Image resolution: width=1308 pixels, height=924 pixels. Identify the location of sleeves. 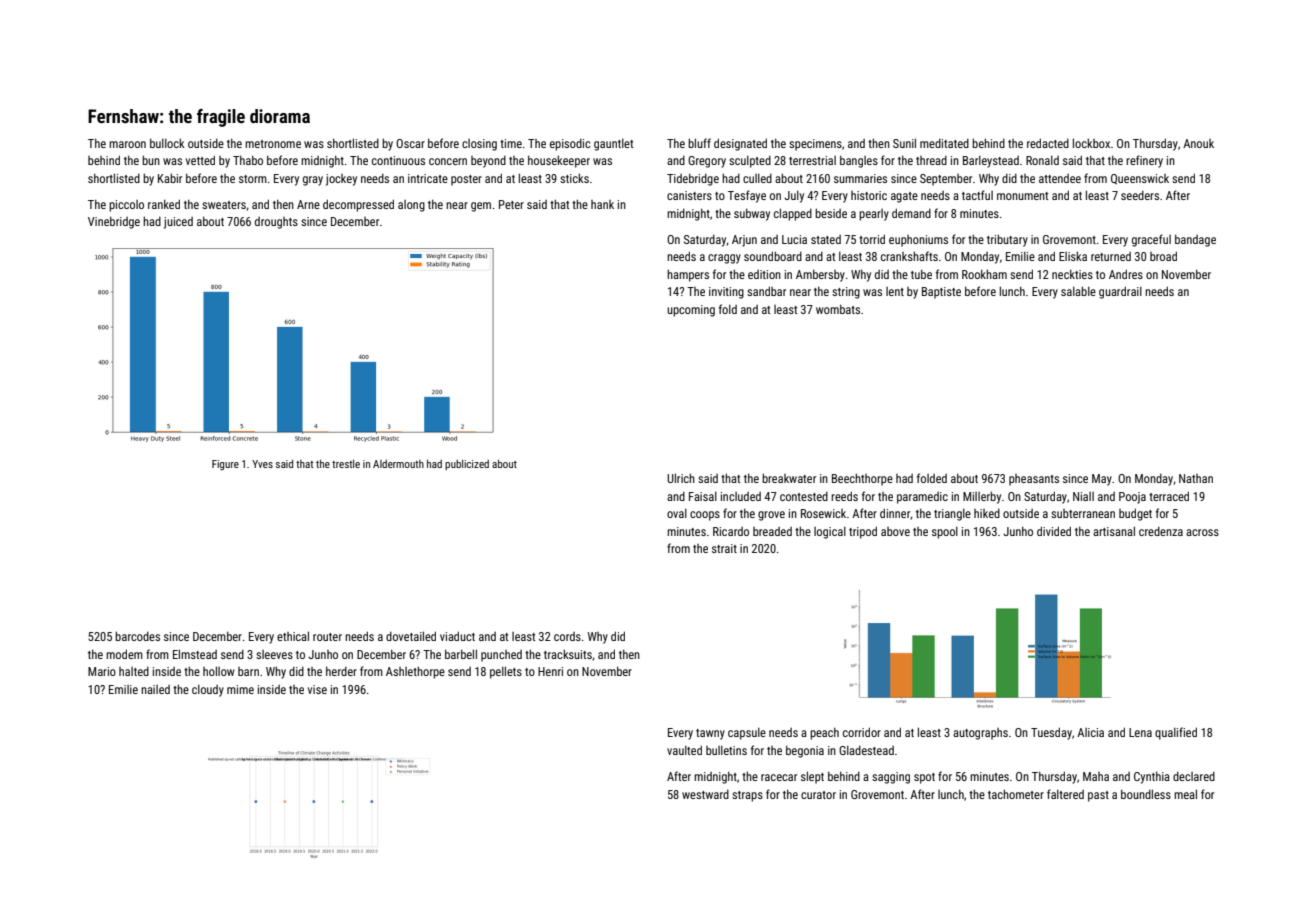
(274, 654).
